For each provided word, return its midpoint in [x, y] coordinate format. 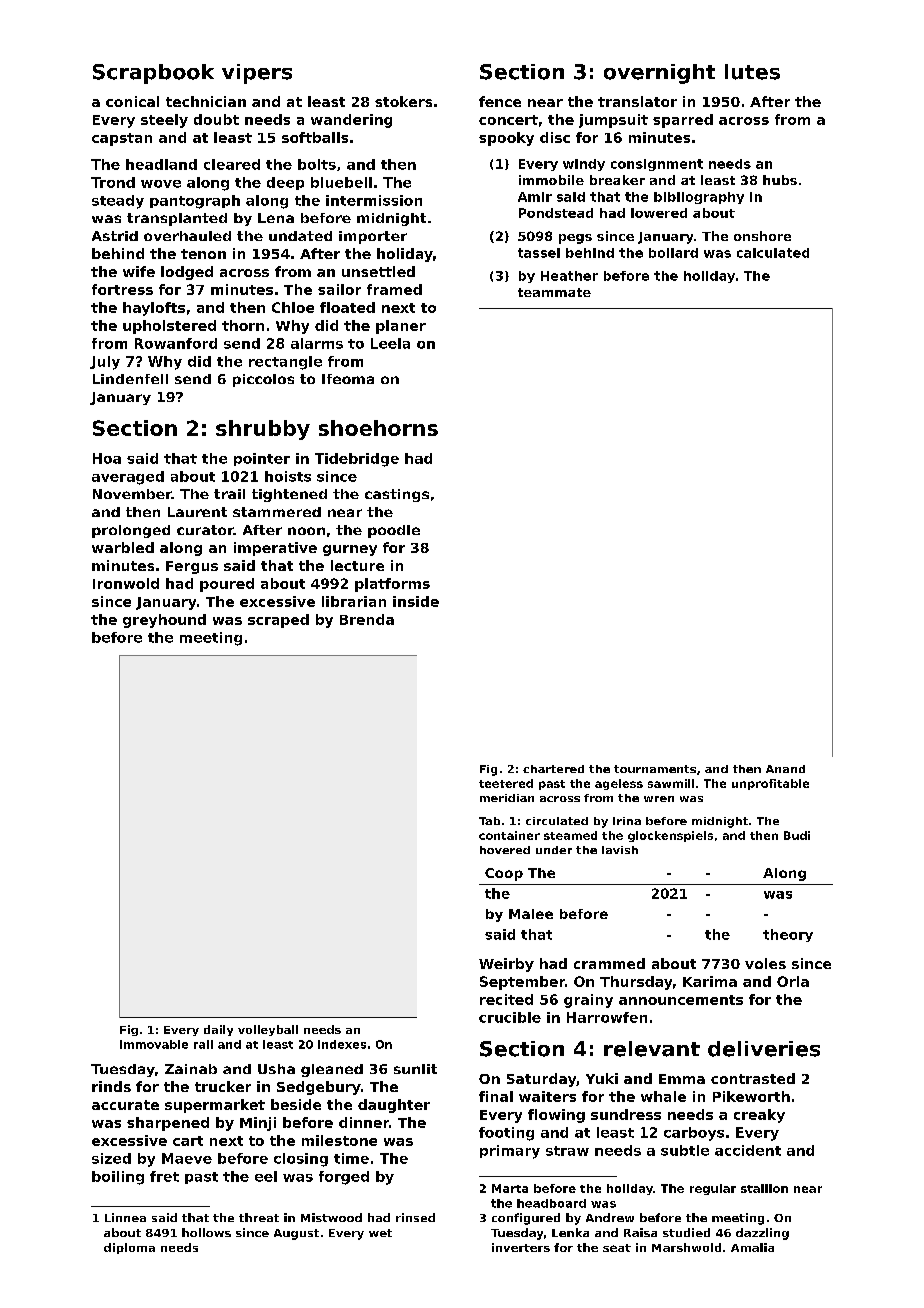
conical [132, 101]
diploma [129, 1248]
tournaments [655, 769]
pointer [262, 459]
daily [218, 1030]
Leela [390, 343]
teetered [506, 783]
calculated [773, 253]
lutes [752, 72]
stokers [403, 101]
